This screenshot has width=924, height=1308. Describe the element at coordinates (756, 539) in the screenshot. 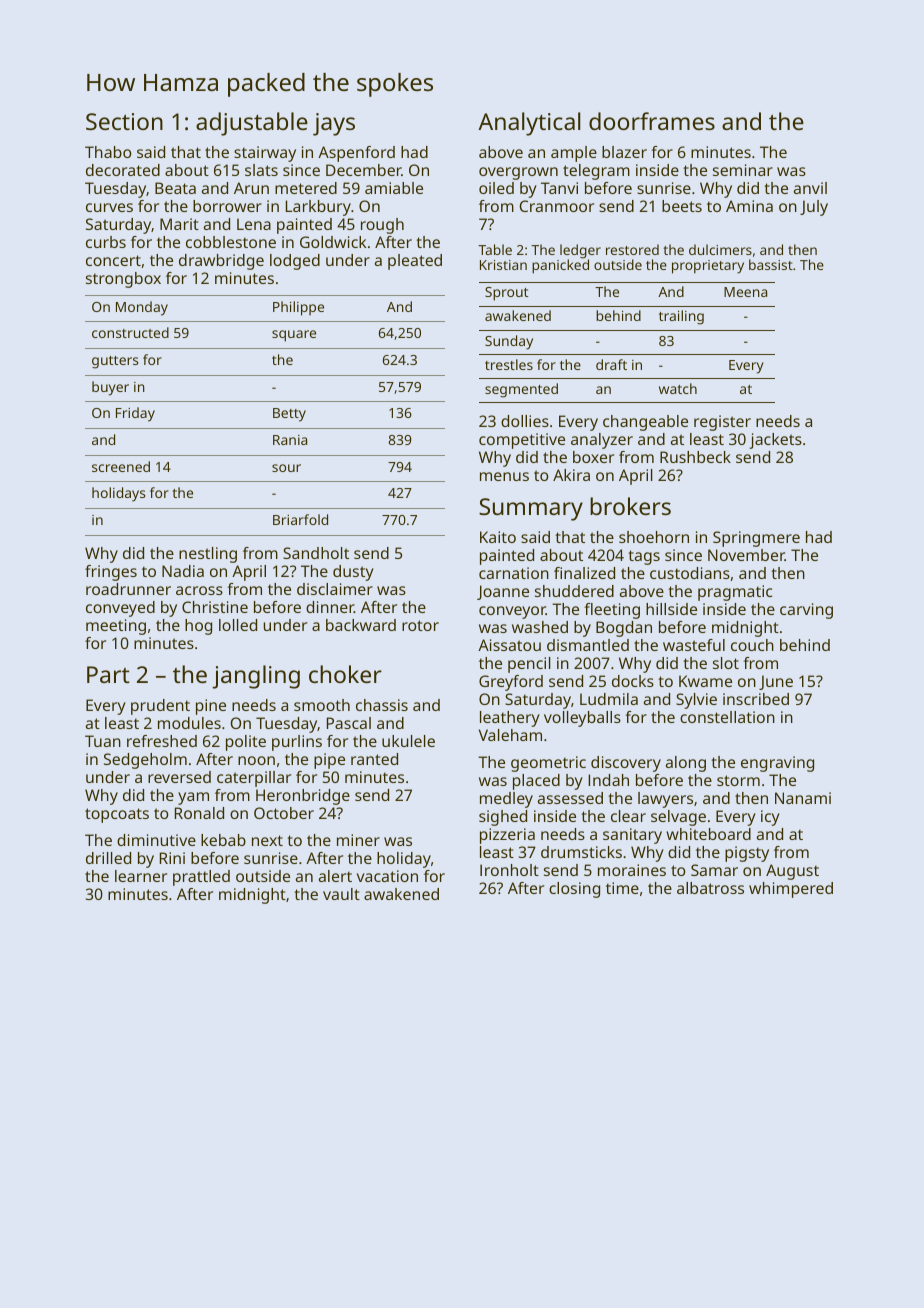

I see `Springmere` at that location.
